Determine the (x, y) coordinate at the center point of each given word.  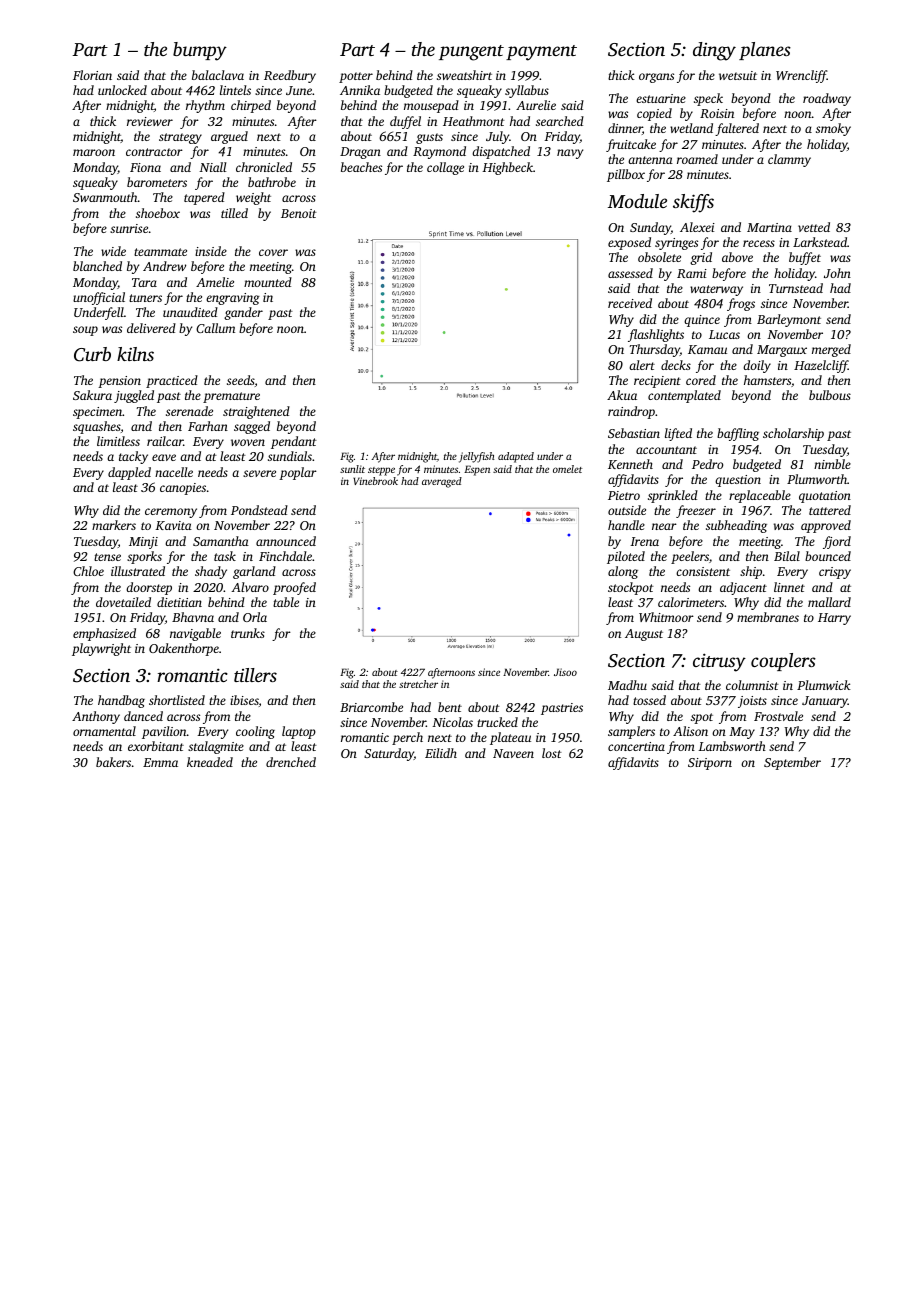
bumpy (200, 51)
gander (243, 313)
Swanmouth (105, 197)
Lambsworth (732, 746)
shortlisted (177, 700)
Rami (692, 273)
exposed (629, 243)
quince (702, 321)
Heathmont (474, 121)
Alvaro (250, 587)
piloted (626, 557)
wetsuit (738, 75)
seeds (241, 380)
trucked (497, 722)
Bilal (787, 556)
